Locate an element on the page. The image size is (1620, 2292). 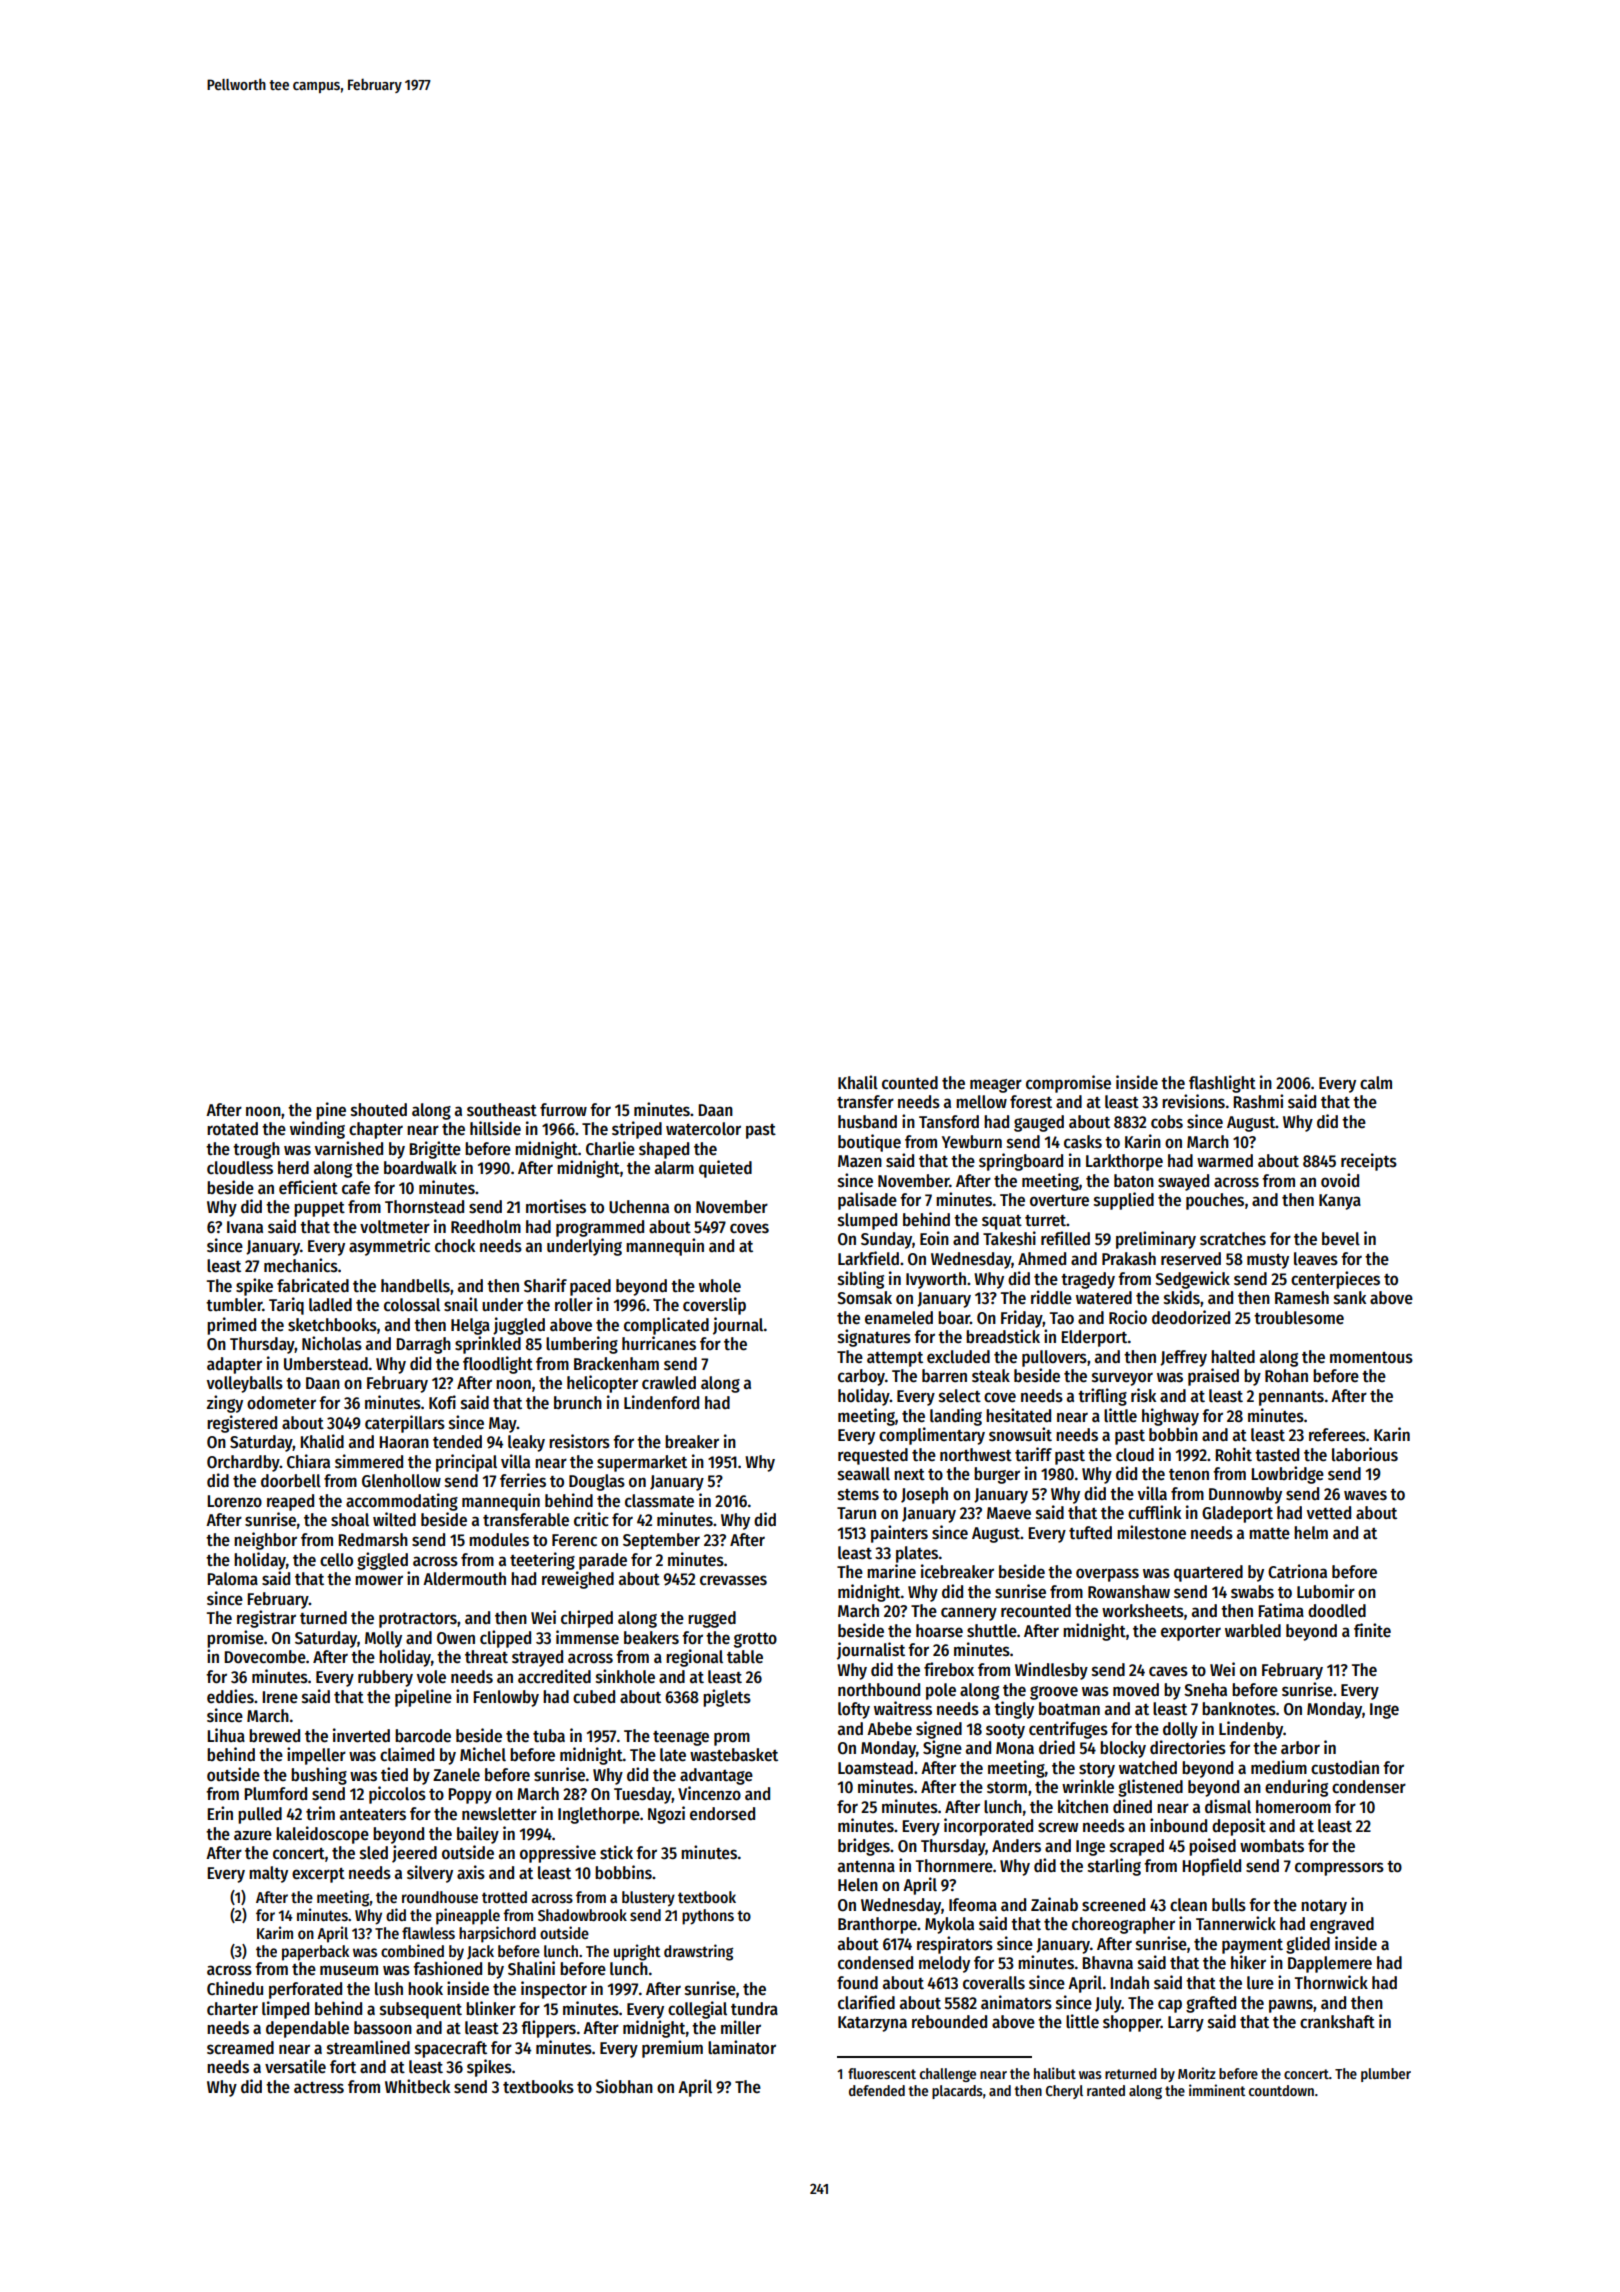
highway is located at coordinates (1170, 1417).
